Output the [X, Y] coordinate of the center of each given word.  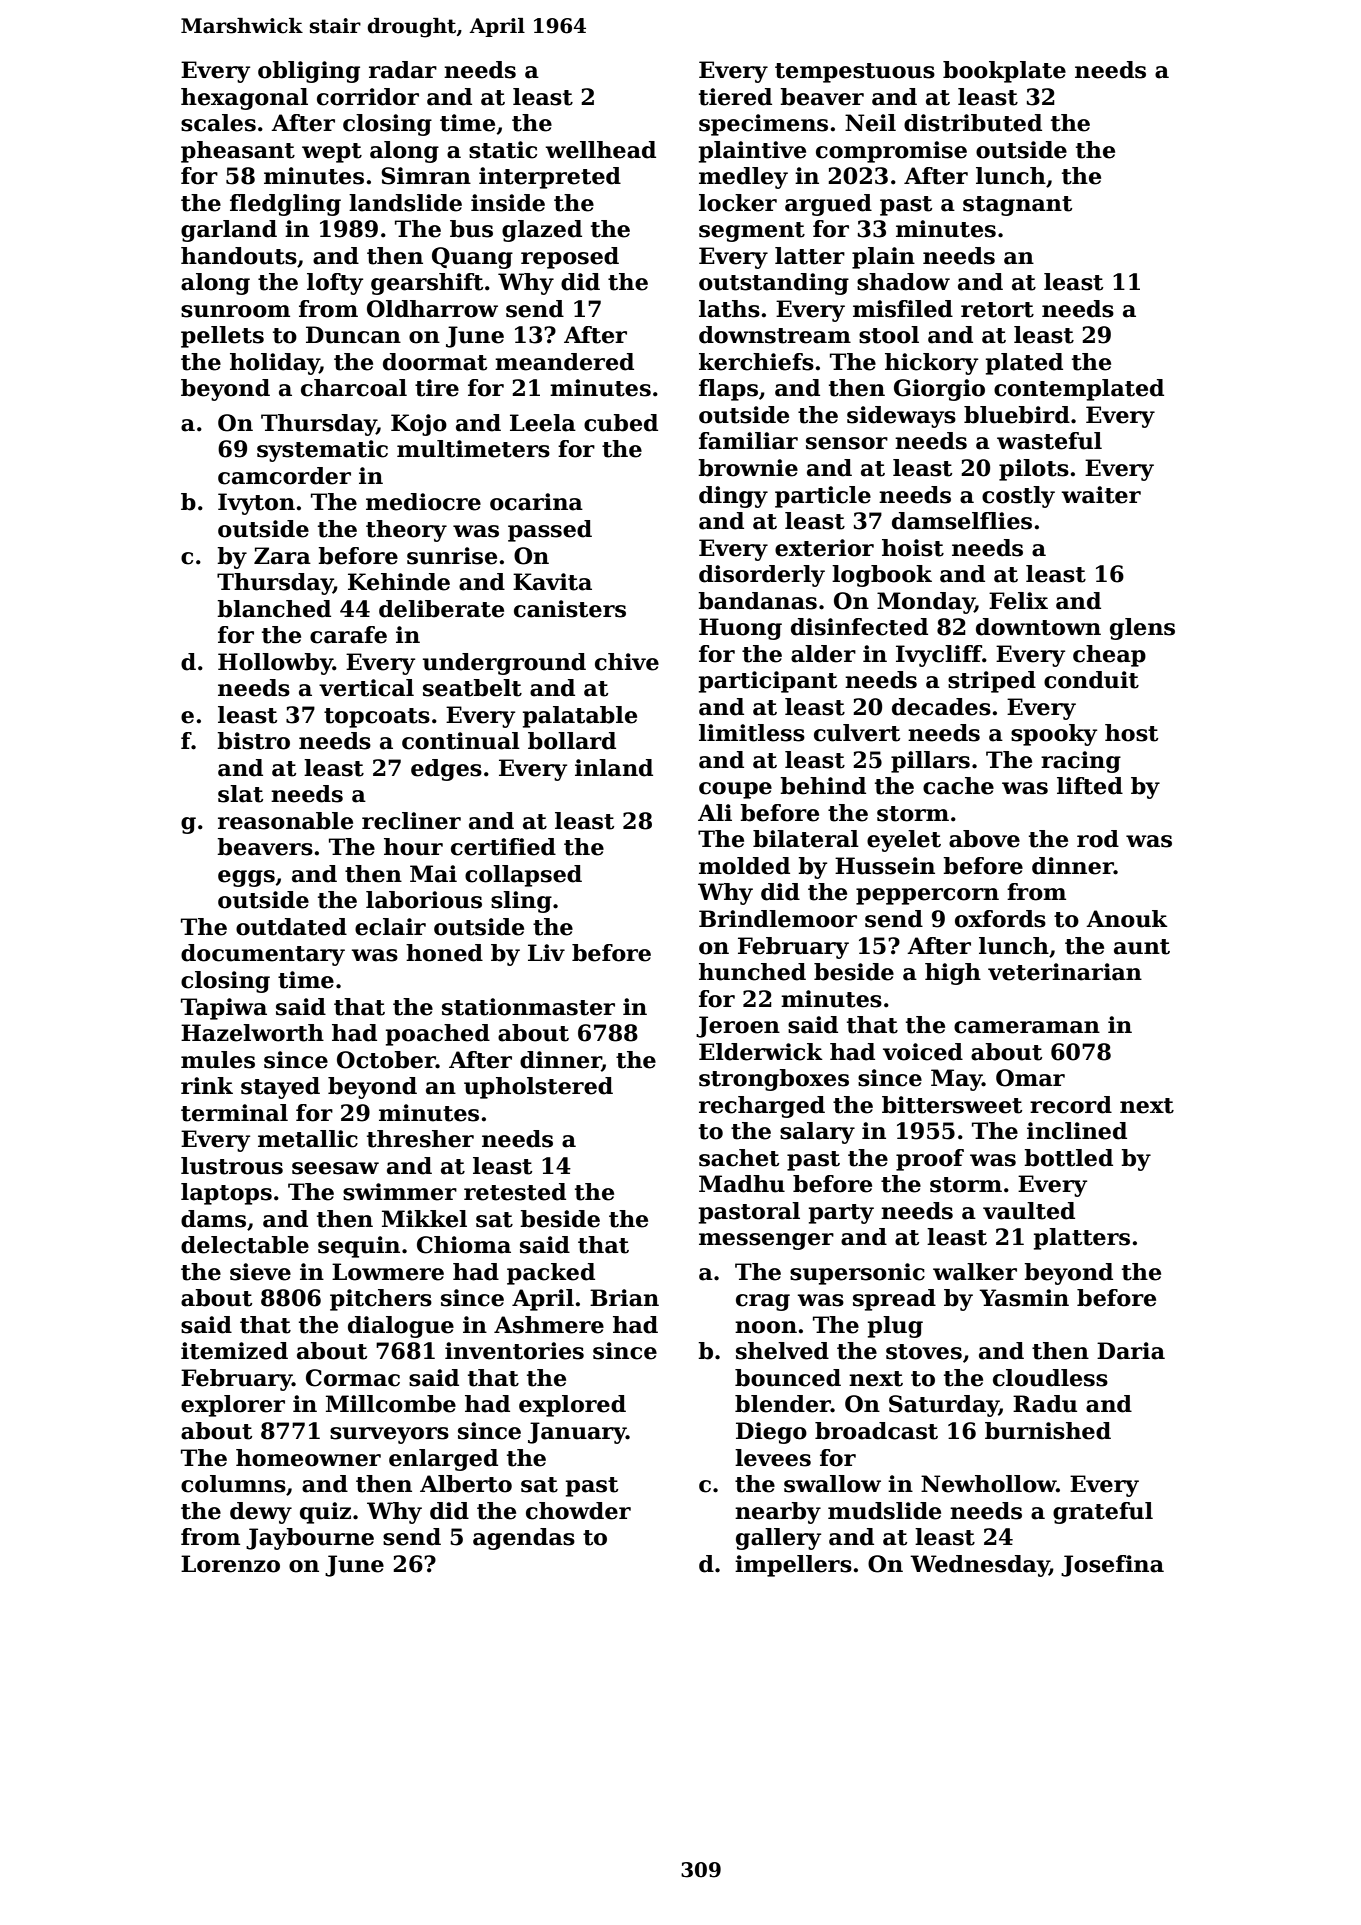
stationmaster [528, 1007]
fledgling [285, 205]
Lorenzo [230, 1564]
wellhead [600, 150]
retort [997, 310]
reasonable [285, 821]
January [577, 1433]
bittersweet [952, 1105]
